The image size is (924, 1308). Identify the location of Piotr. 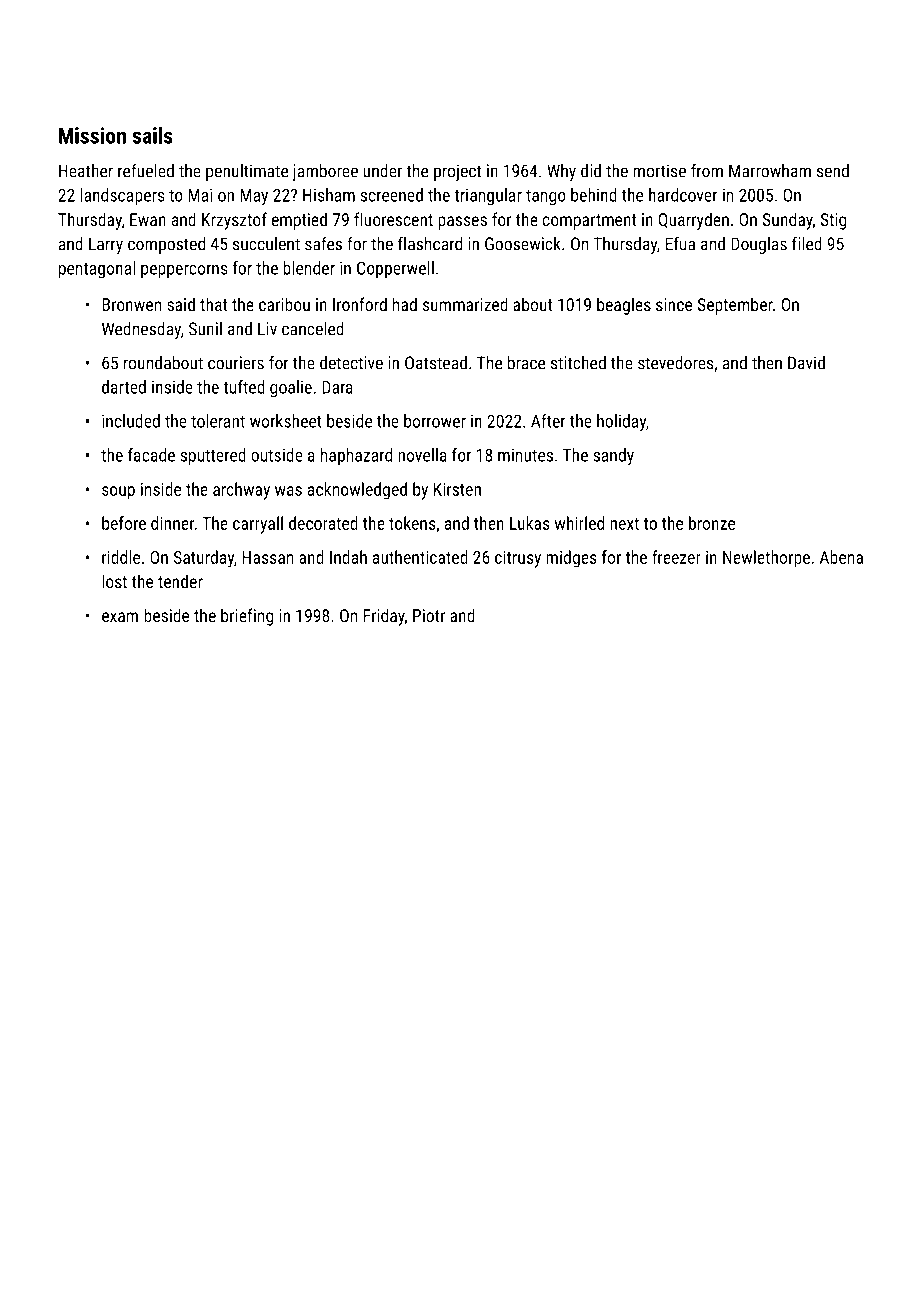
(429, 615).
